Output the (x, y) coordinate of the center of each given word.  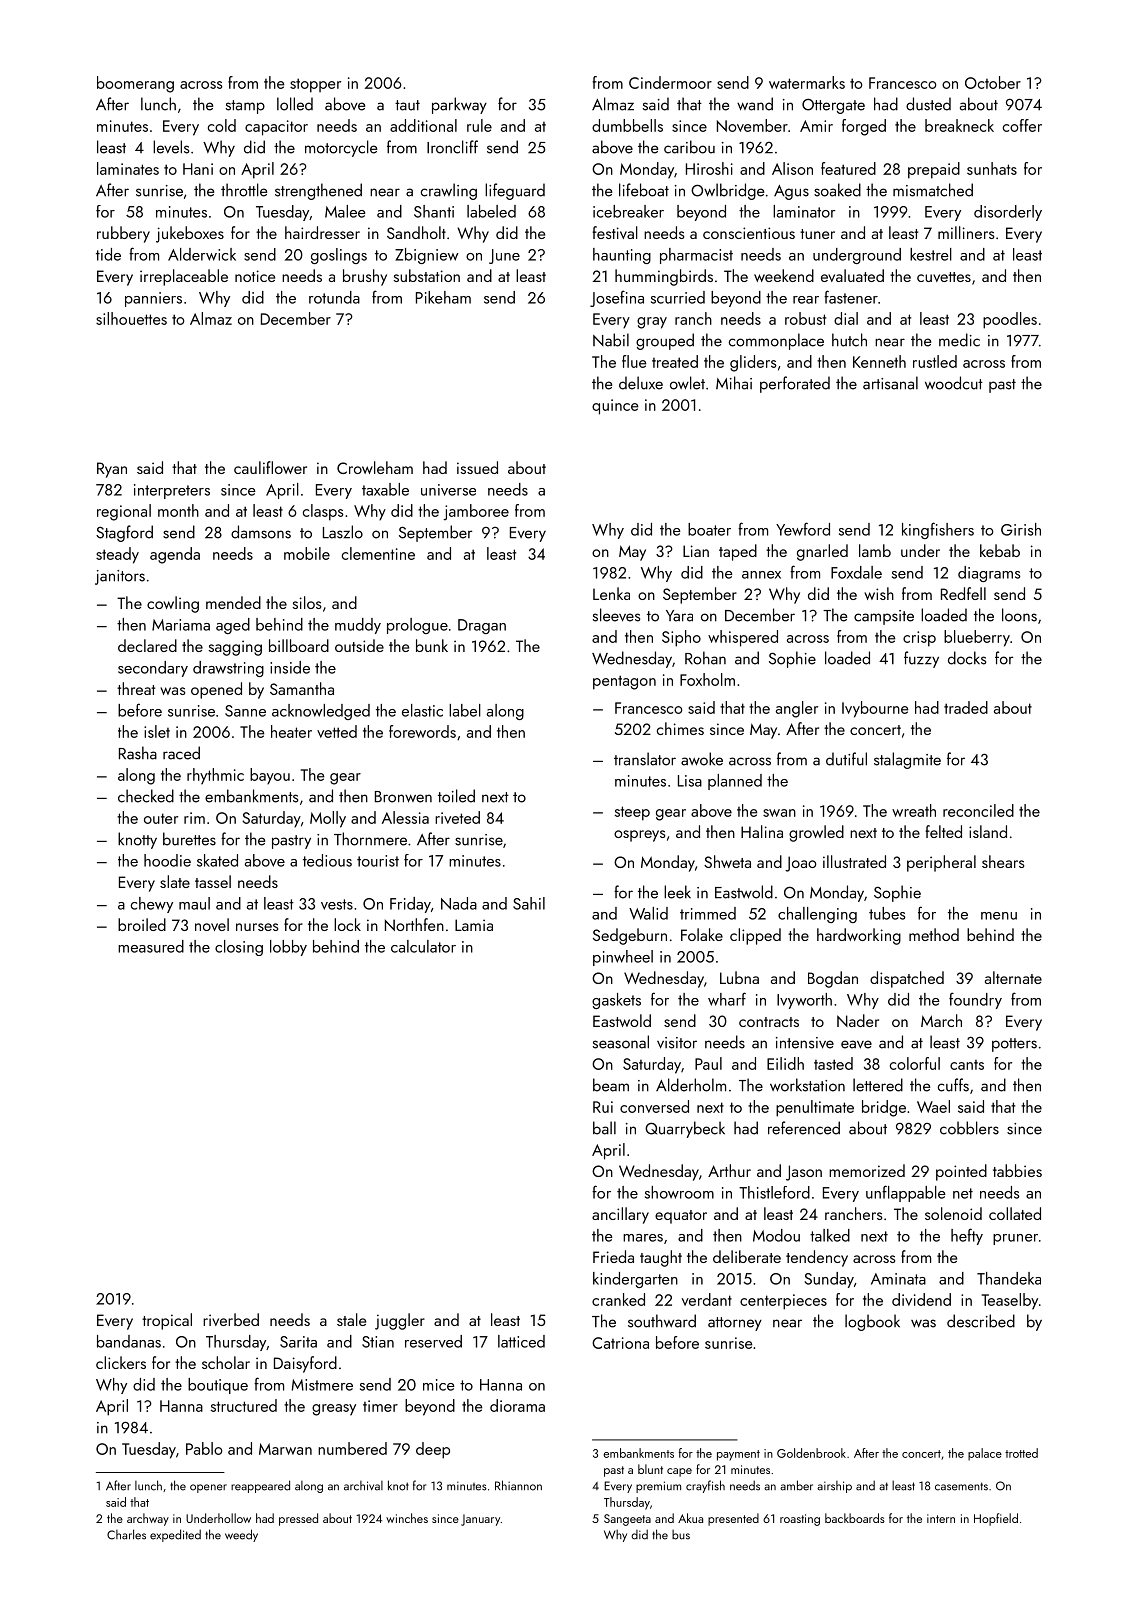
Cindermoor (670, 82)
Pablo (204, 1448)
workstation (807, 1085)
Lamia (474, 925)
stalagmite (907, 760)
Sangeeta (627, 1520)
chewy (152, 905)
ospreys (639, 836)
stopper (315, 85)
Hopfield (996, 1519)
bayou (270, 776)
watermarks (807, 82)
